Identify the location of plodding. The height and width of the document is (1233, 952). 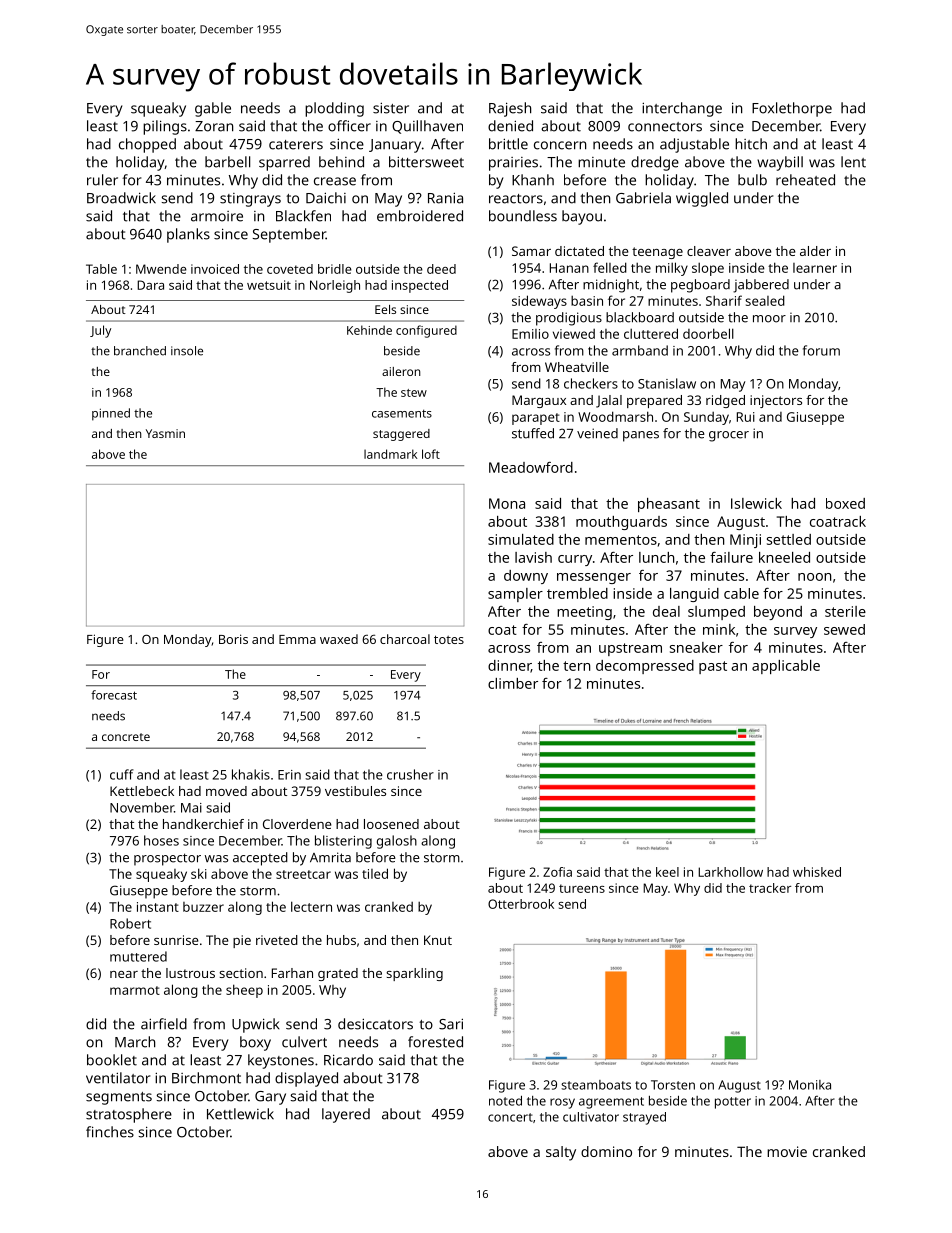
(334, 109).
